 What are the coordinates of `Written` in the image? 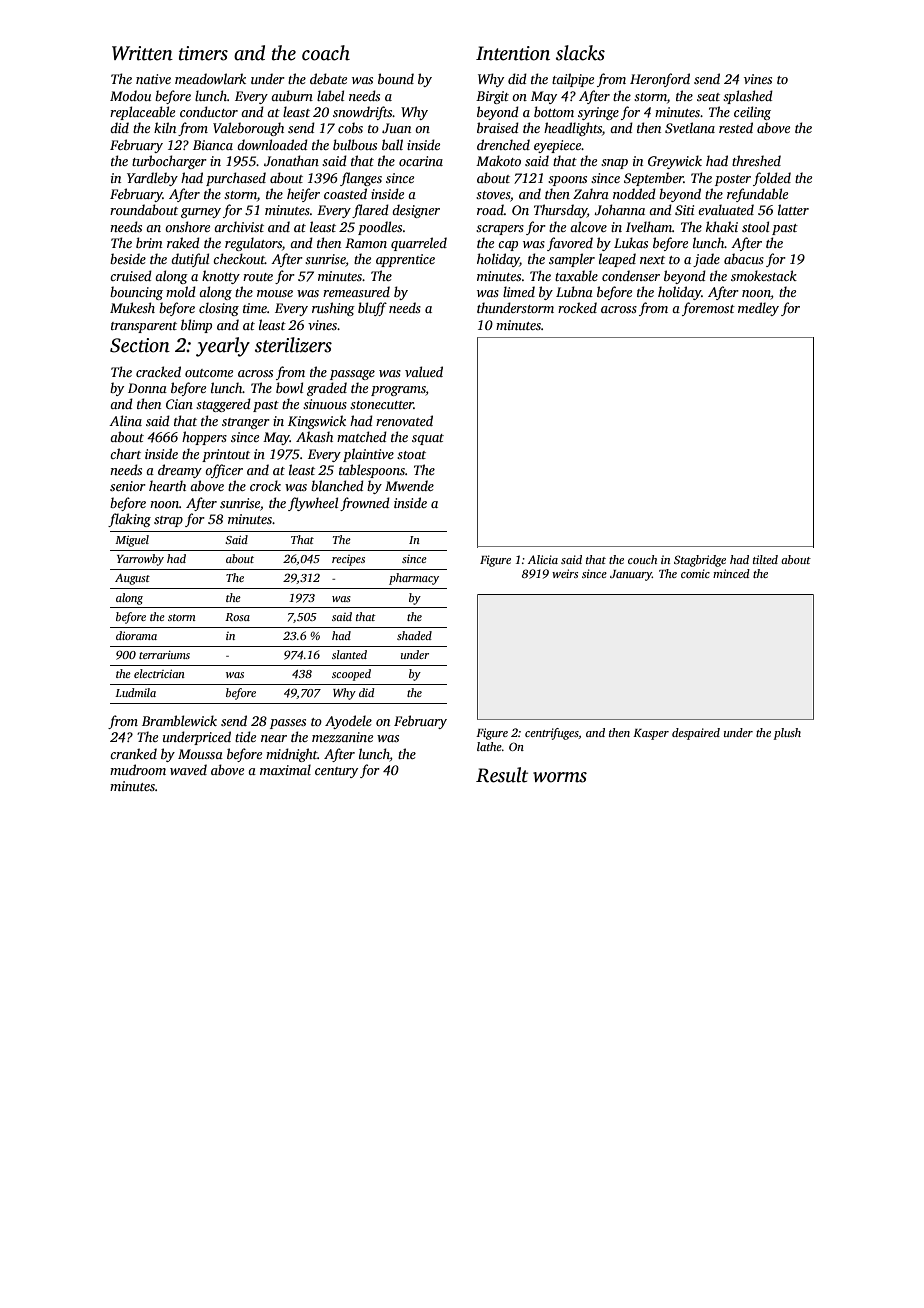 It's located at (142, 53).
